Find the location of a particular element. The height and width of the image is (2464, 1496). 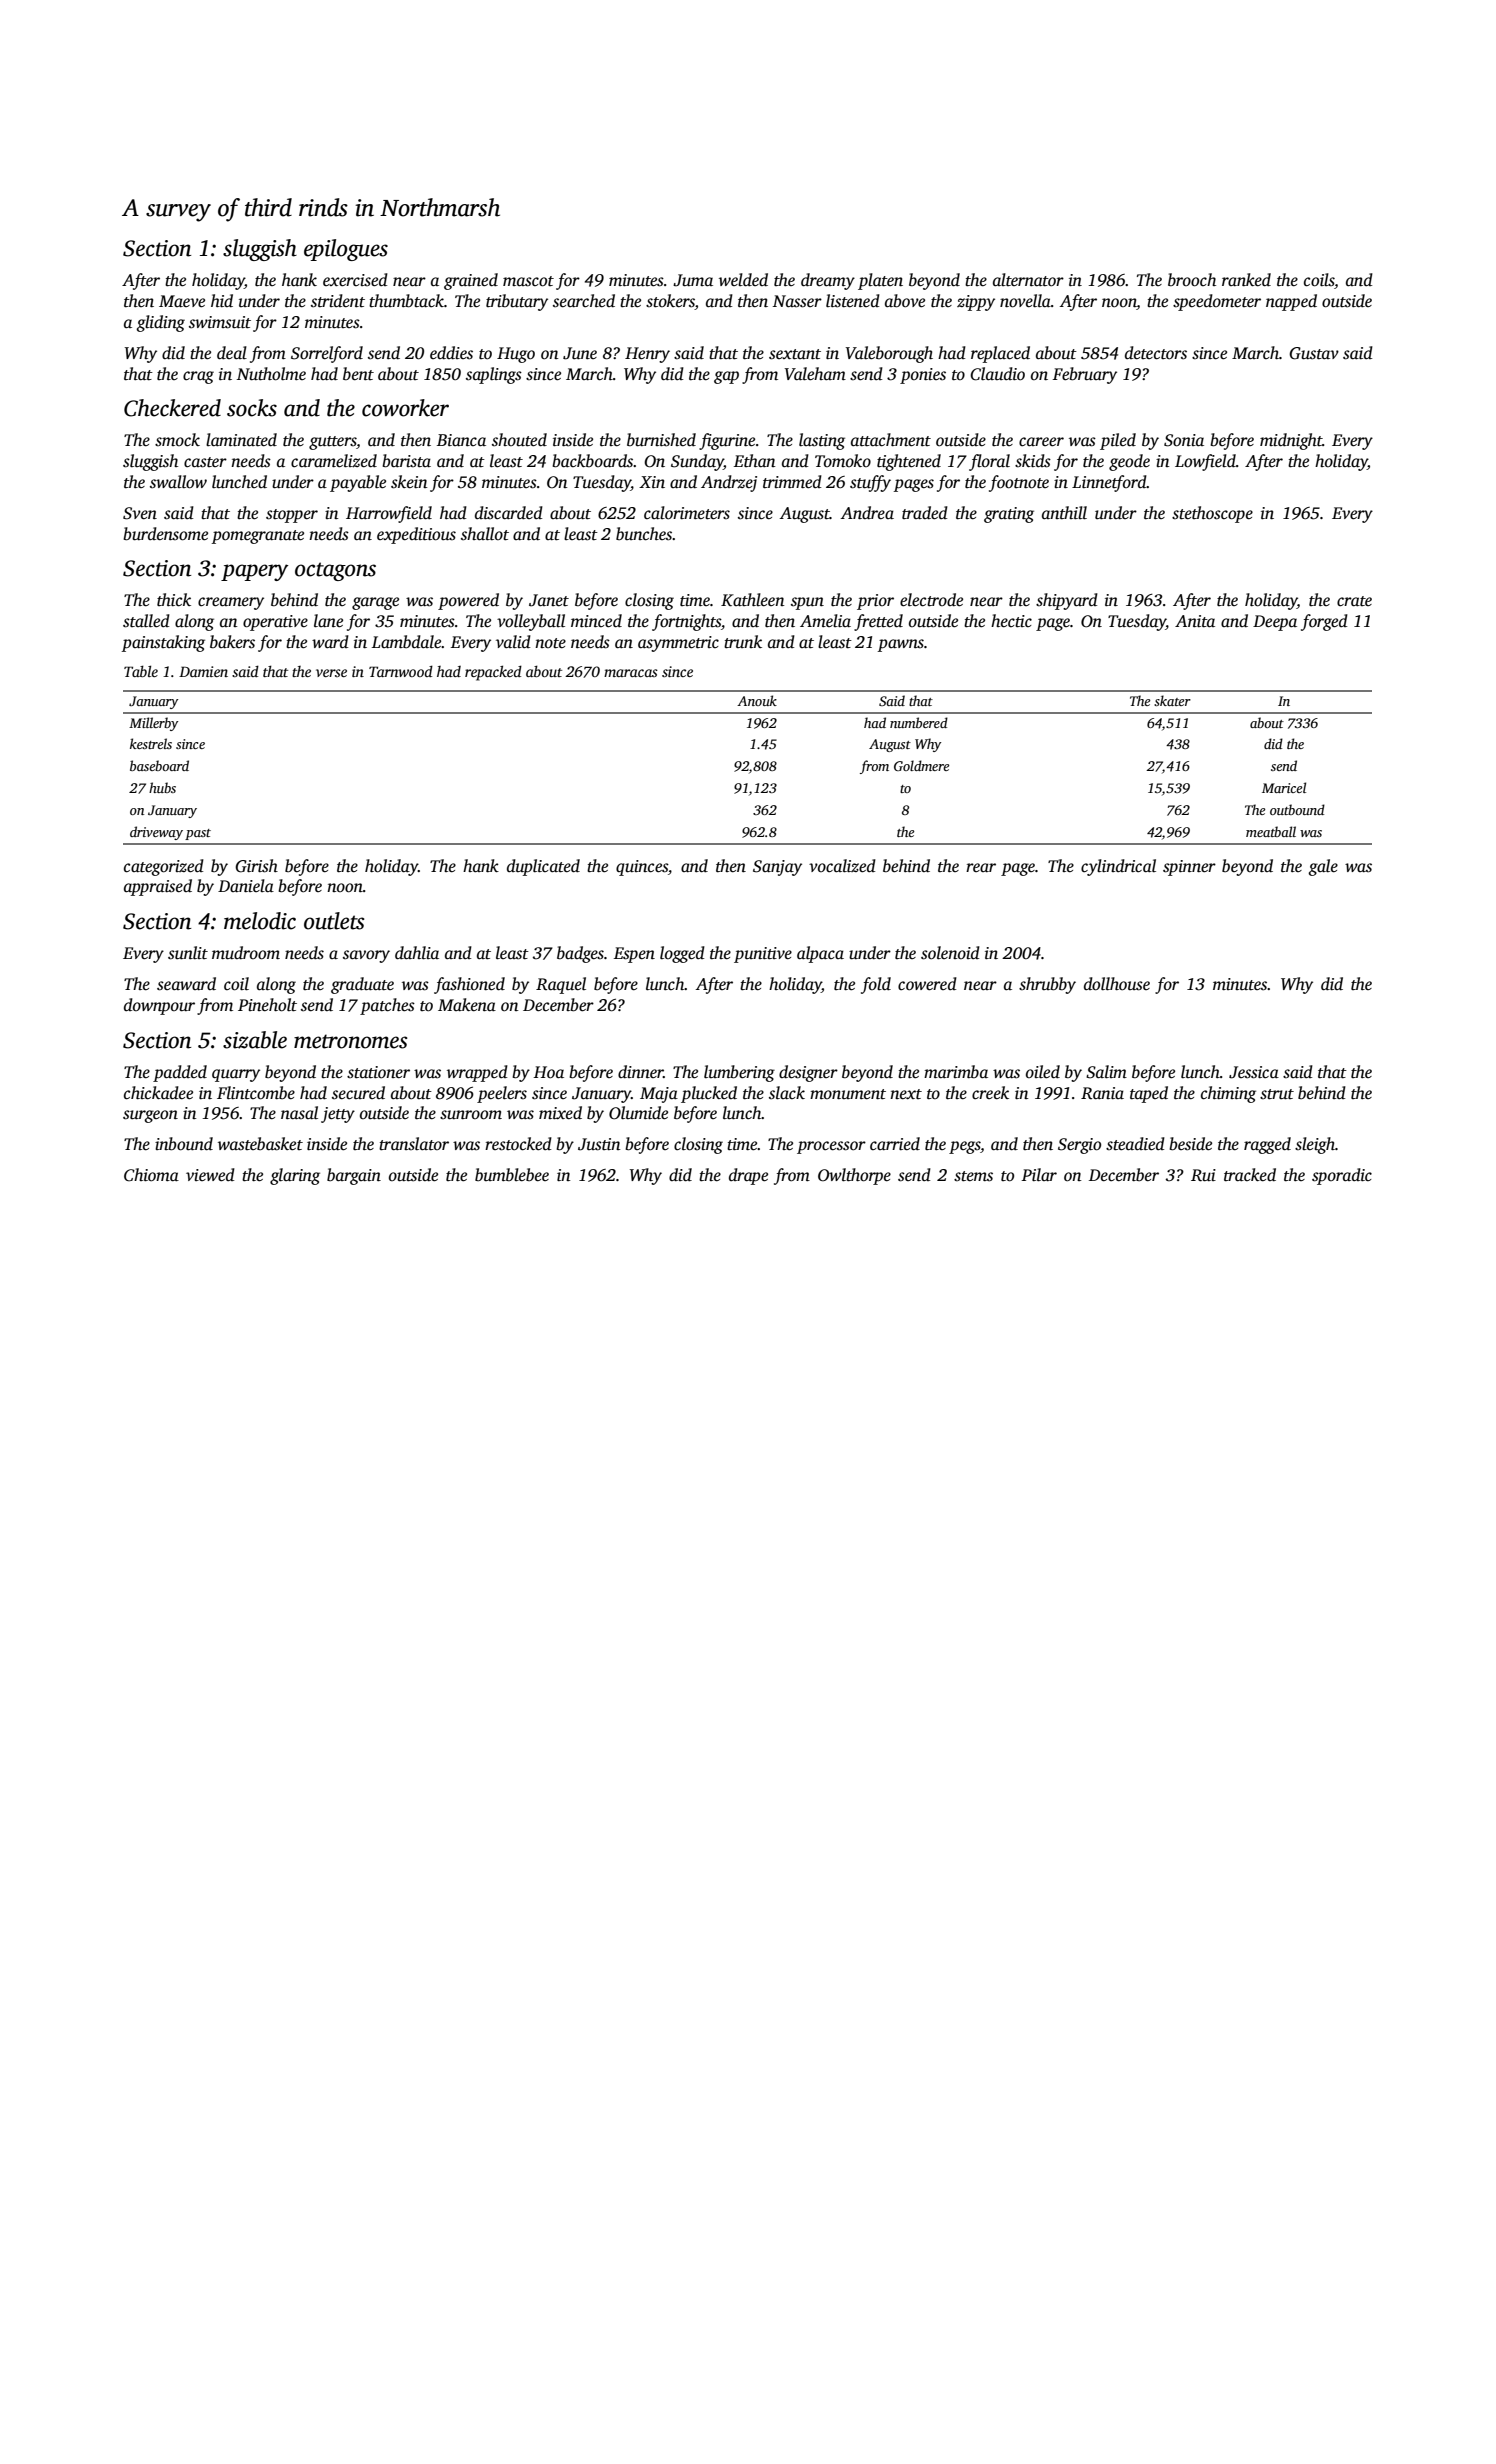

oiled is located at coordinates (1043, 1072).
